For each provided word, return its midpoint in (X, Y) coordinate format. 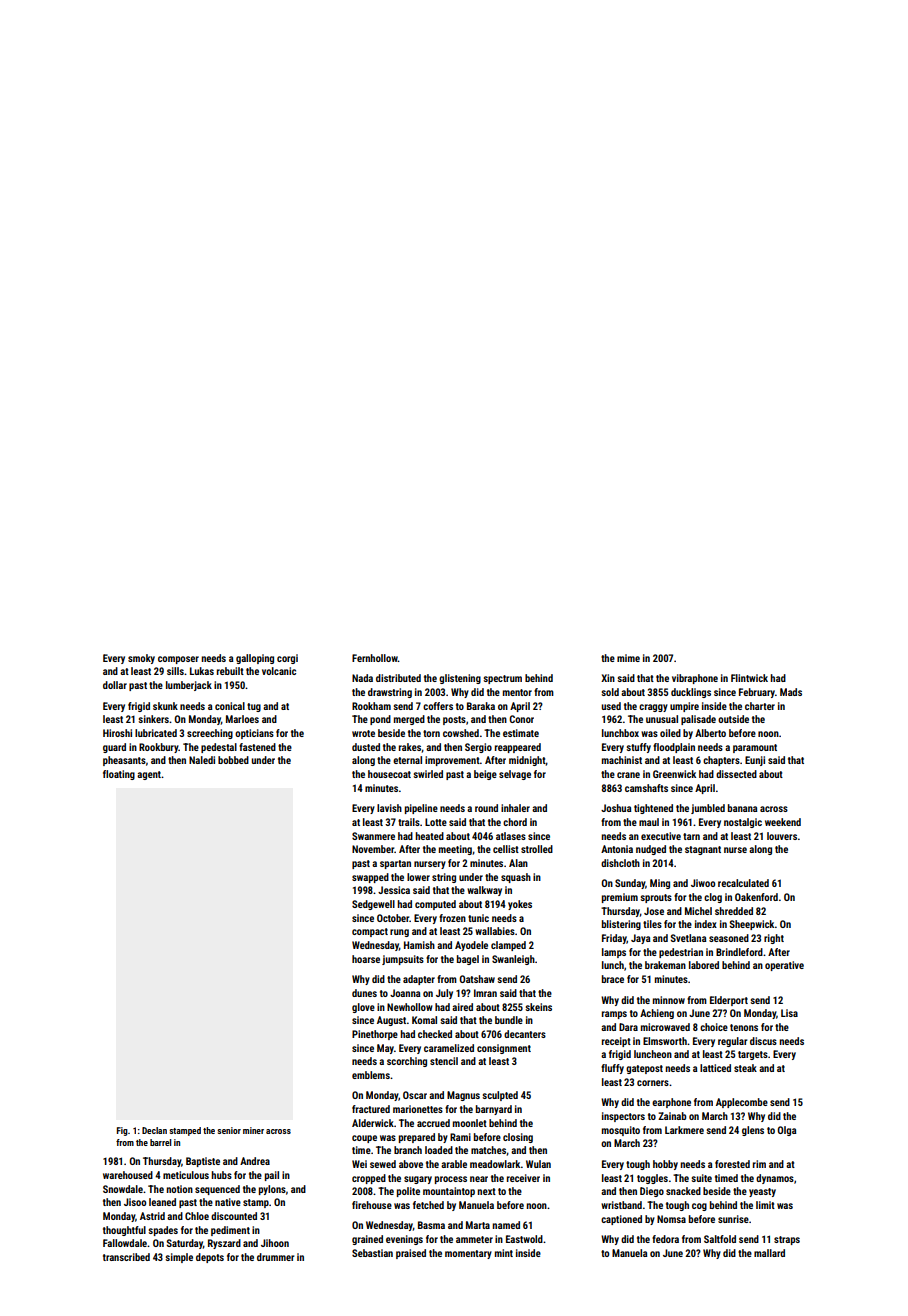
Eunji (755, 761)
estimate (521, 733)
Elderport (729, 1001)
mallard (769, 1253)
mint (504, 1253)
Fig (122, 1131)
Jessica (394, 890)
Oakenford (756, 897)
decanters (525, 1034)
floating (119, 775)
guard (114, 748)
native (228, 1202)
